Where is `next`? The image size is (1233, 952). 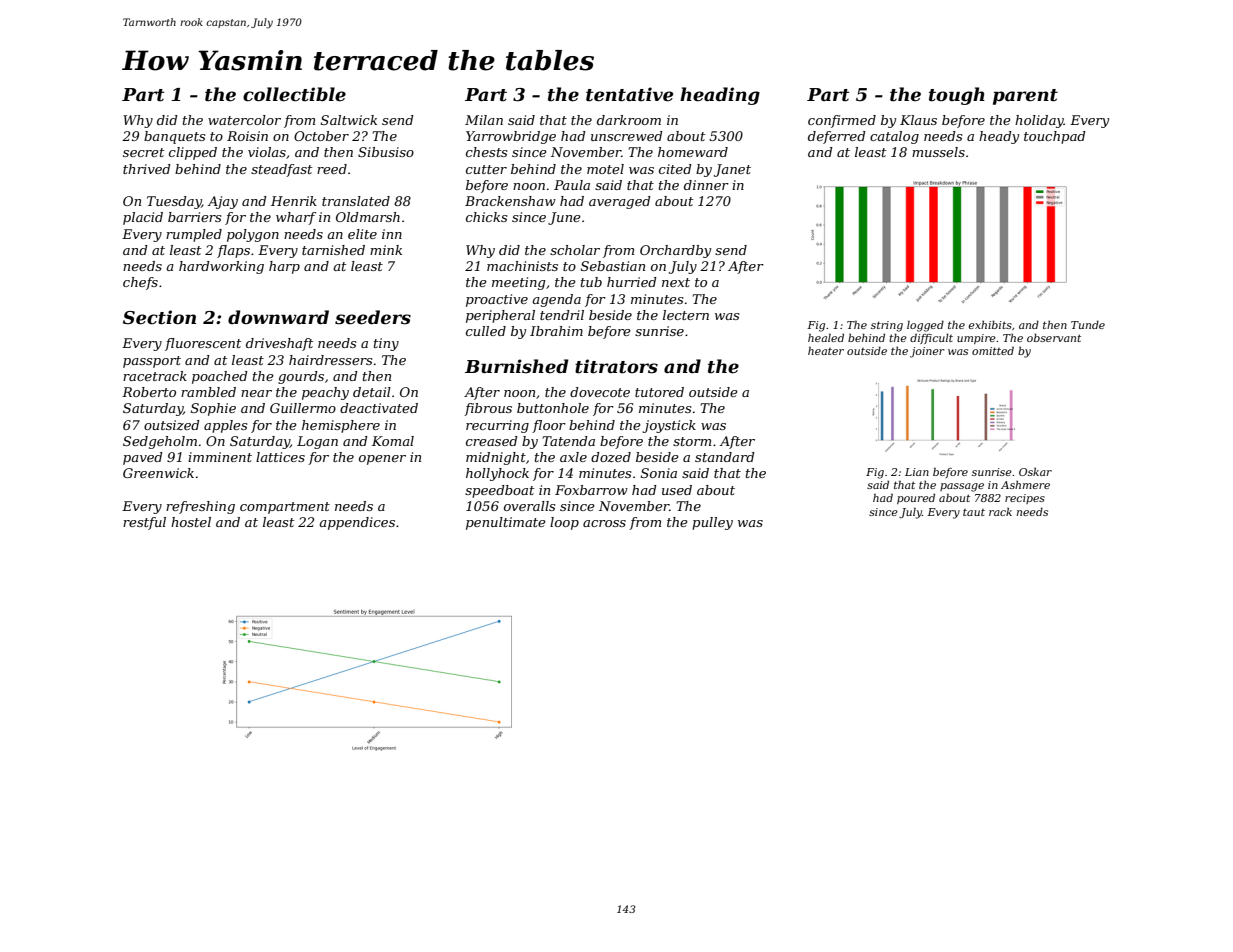
next is located at coordinates (676, 282).
